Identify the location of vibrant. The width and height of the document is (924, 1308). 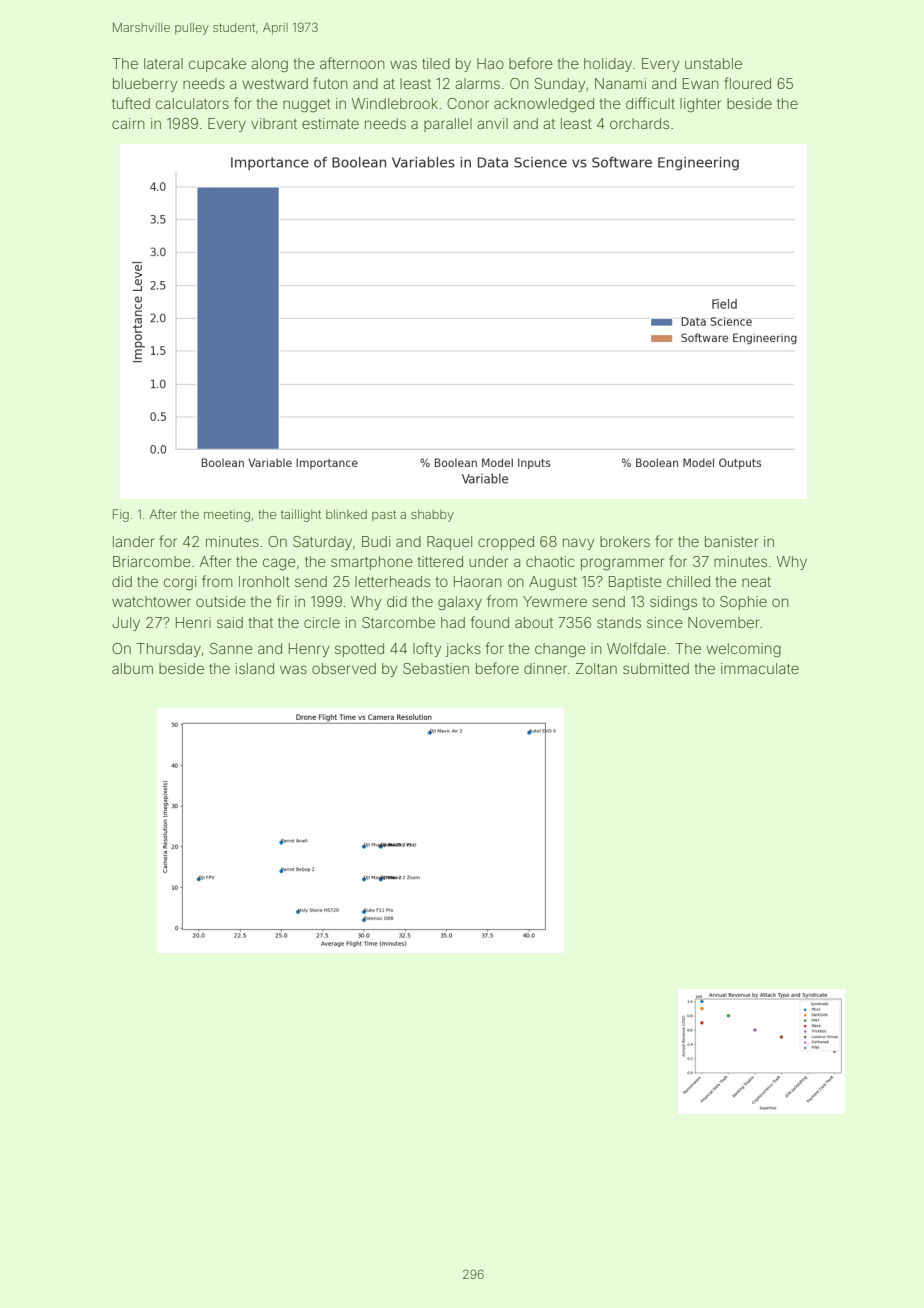
(274, 123).
